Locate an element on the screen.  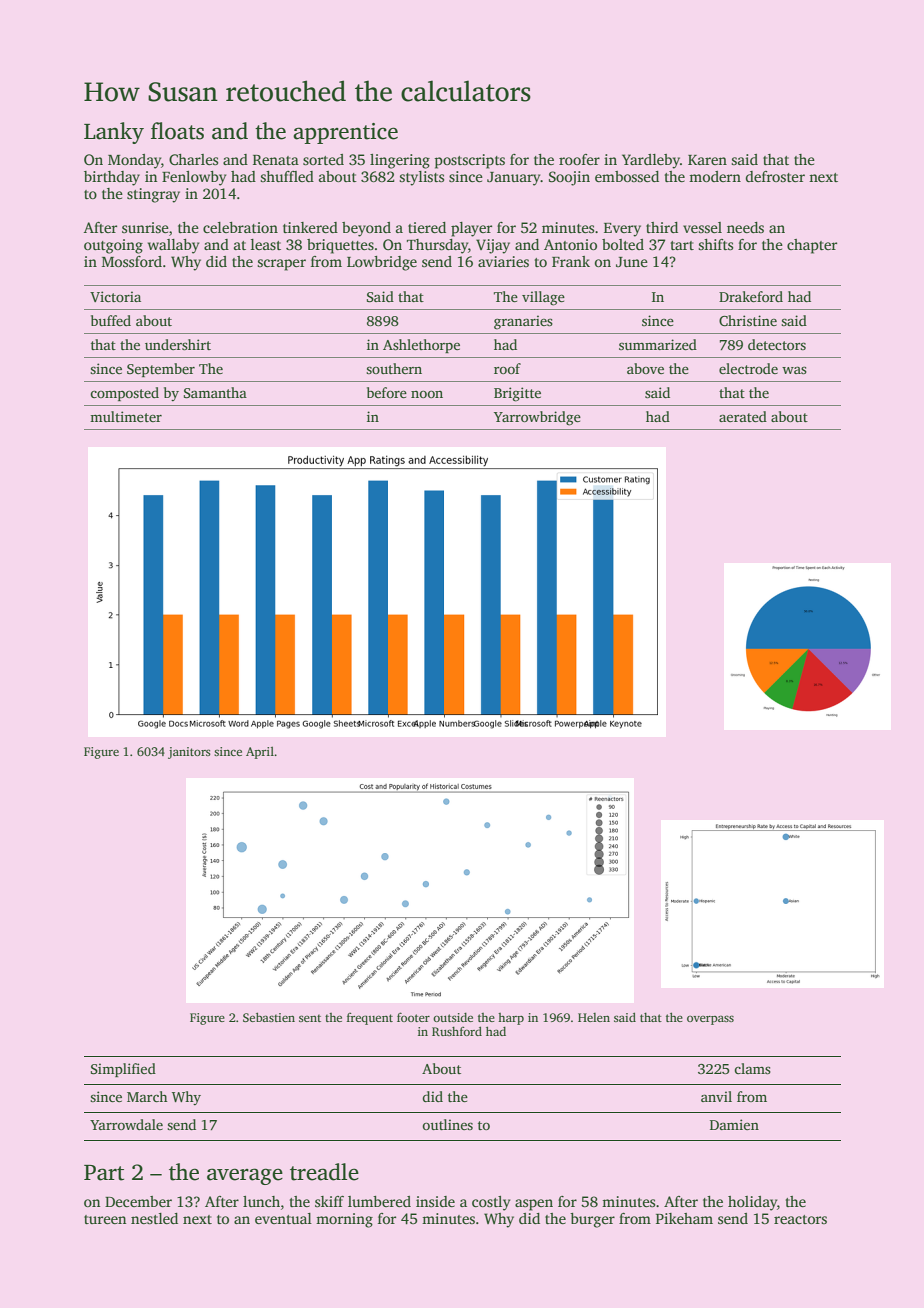
aspen is located at coordinates (534, 1205).
